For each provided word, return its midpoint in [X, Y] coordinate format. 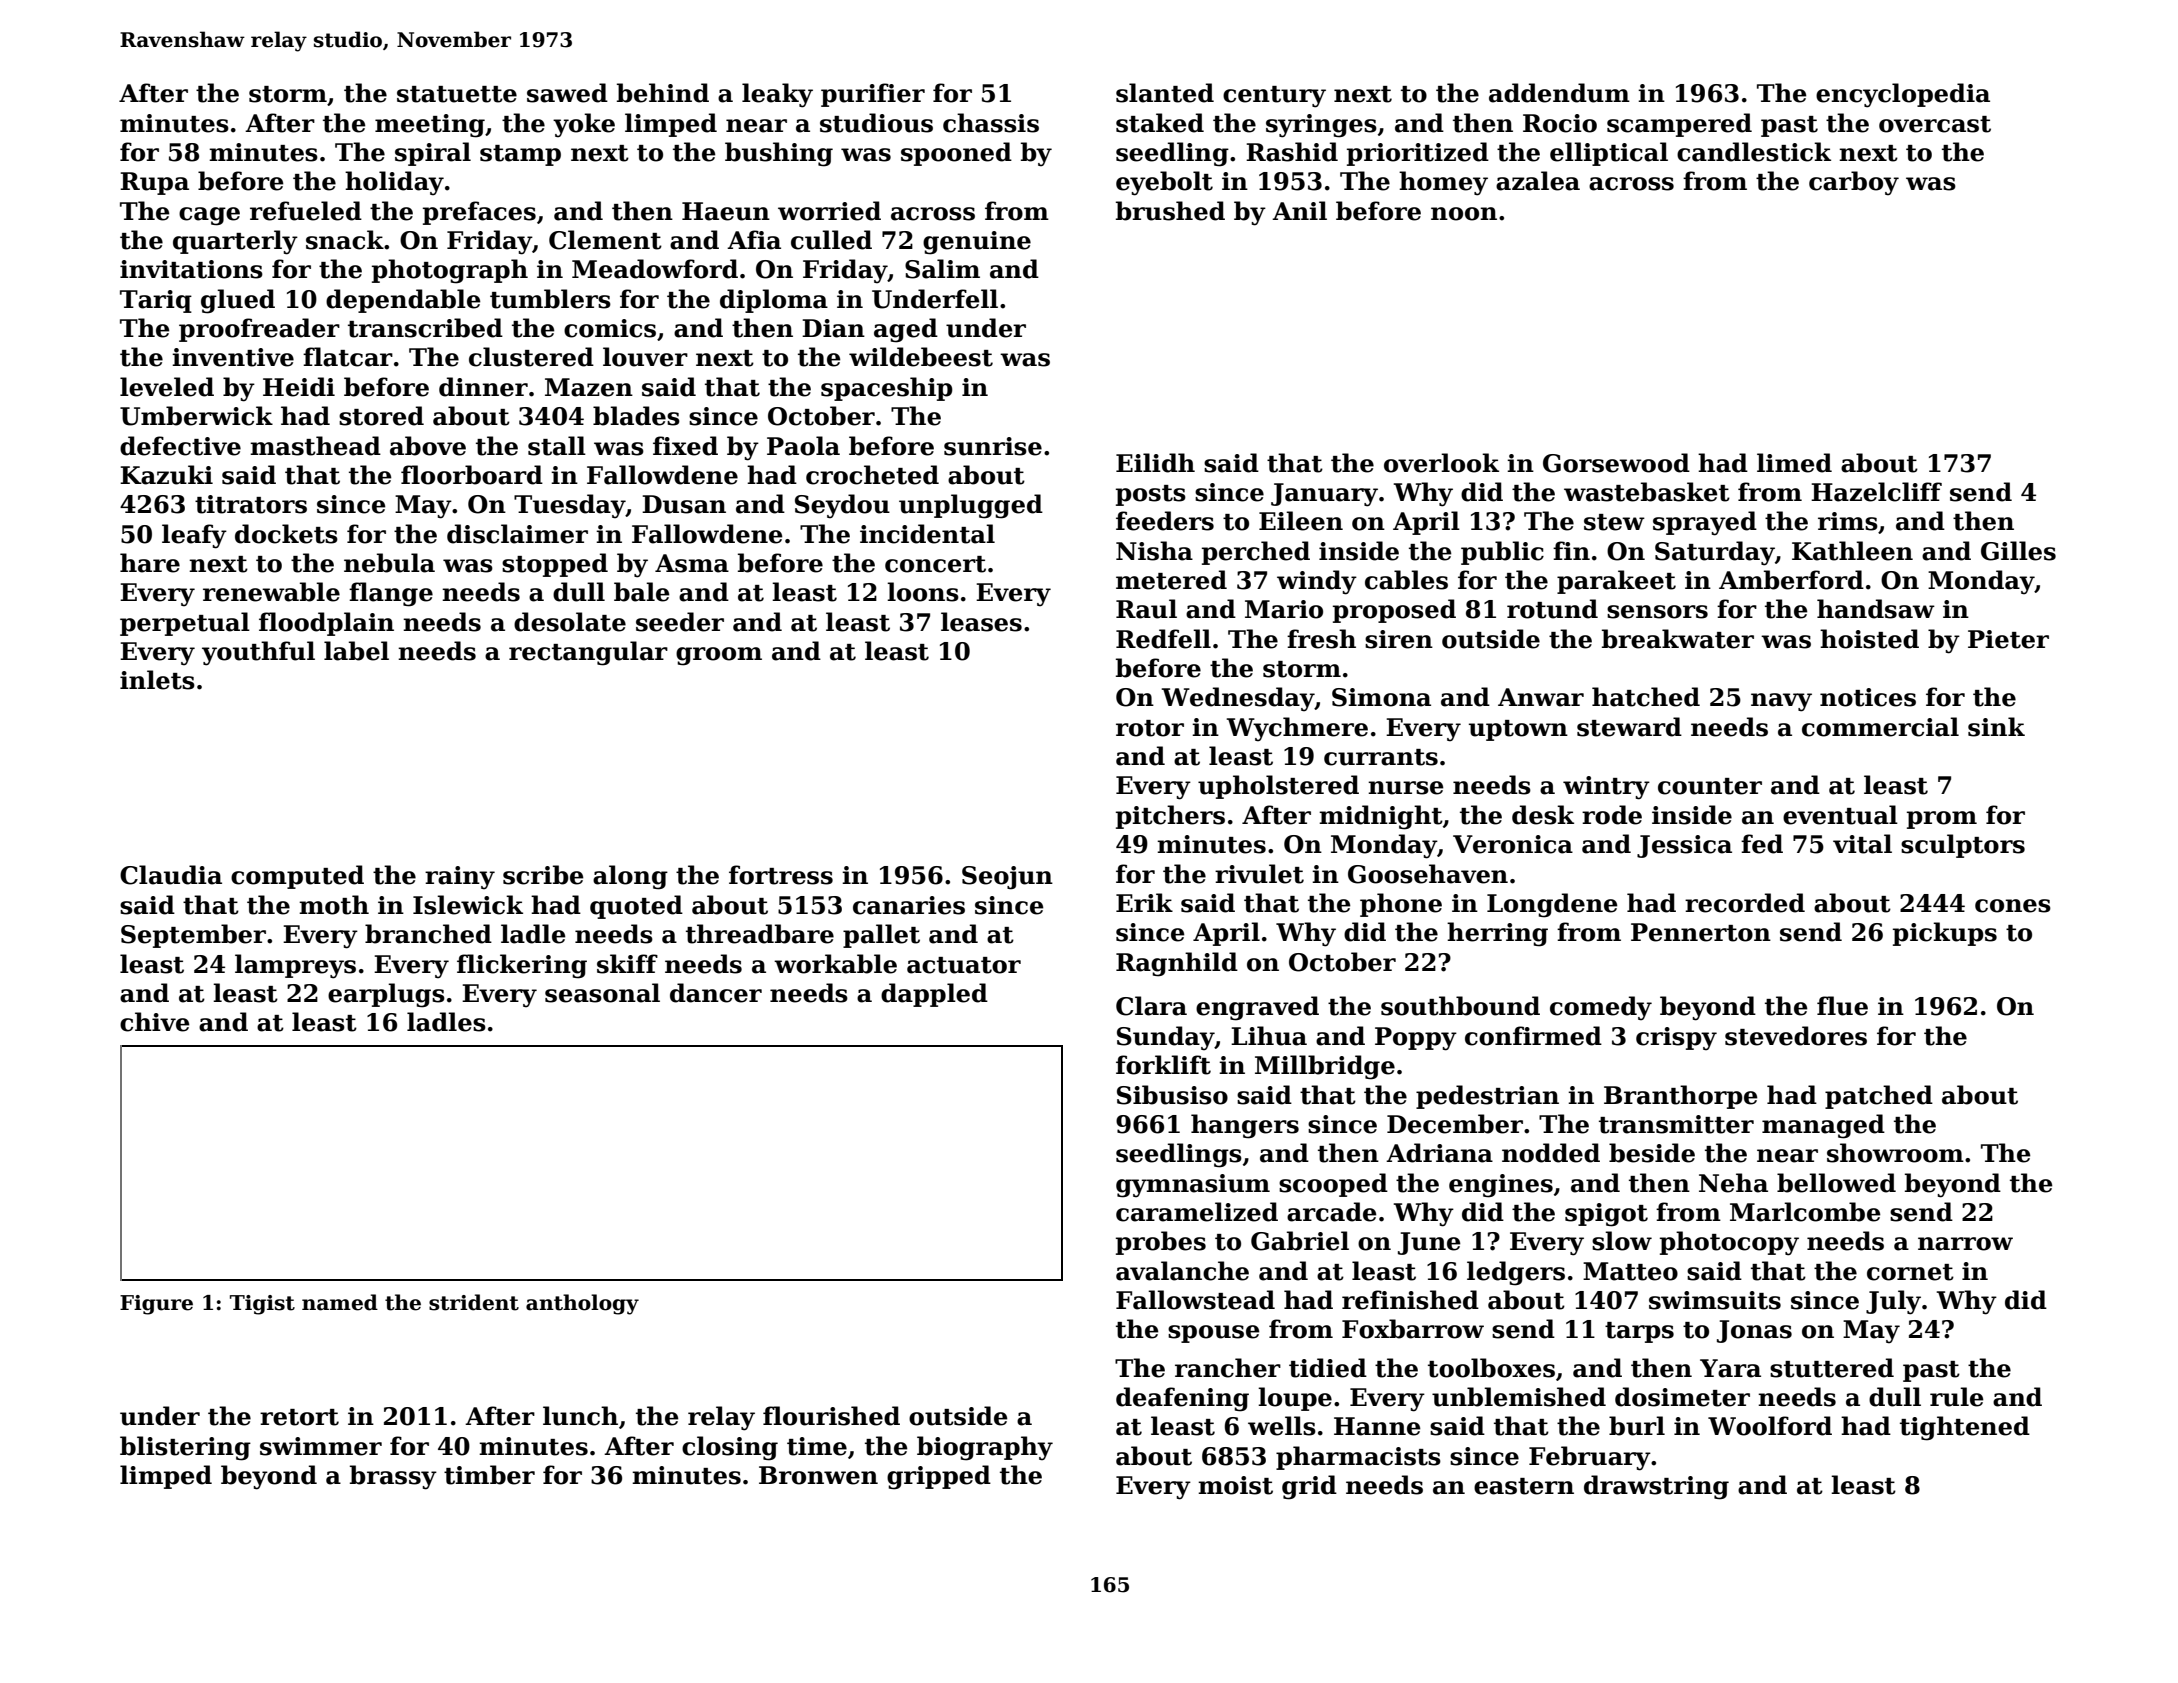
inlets [157, 680]
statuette [457, 94]
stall [557, 446]
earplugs [386, 995]
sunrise [993, 446]
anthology [582, 1304]
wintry [1606, 788]
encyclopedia [1903, 95]
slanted [1165, 93]
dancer [716, 993]
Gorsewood [1616, 463]
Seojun [1007, 878]
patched [1879, 1097]
